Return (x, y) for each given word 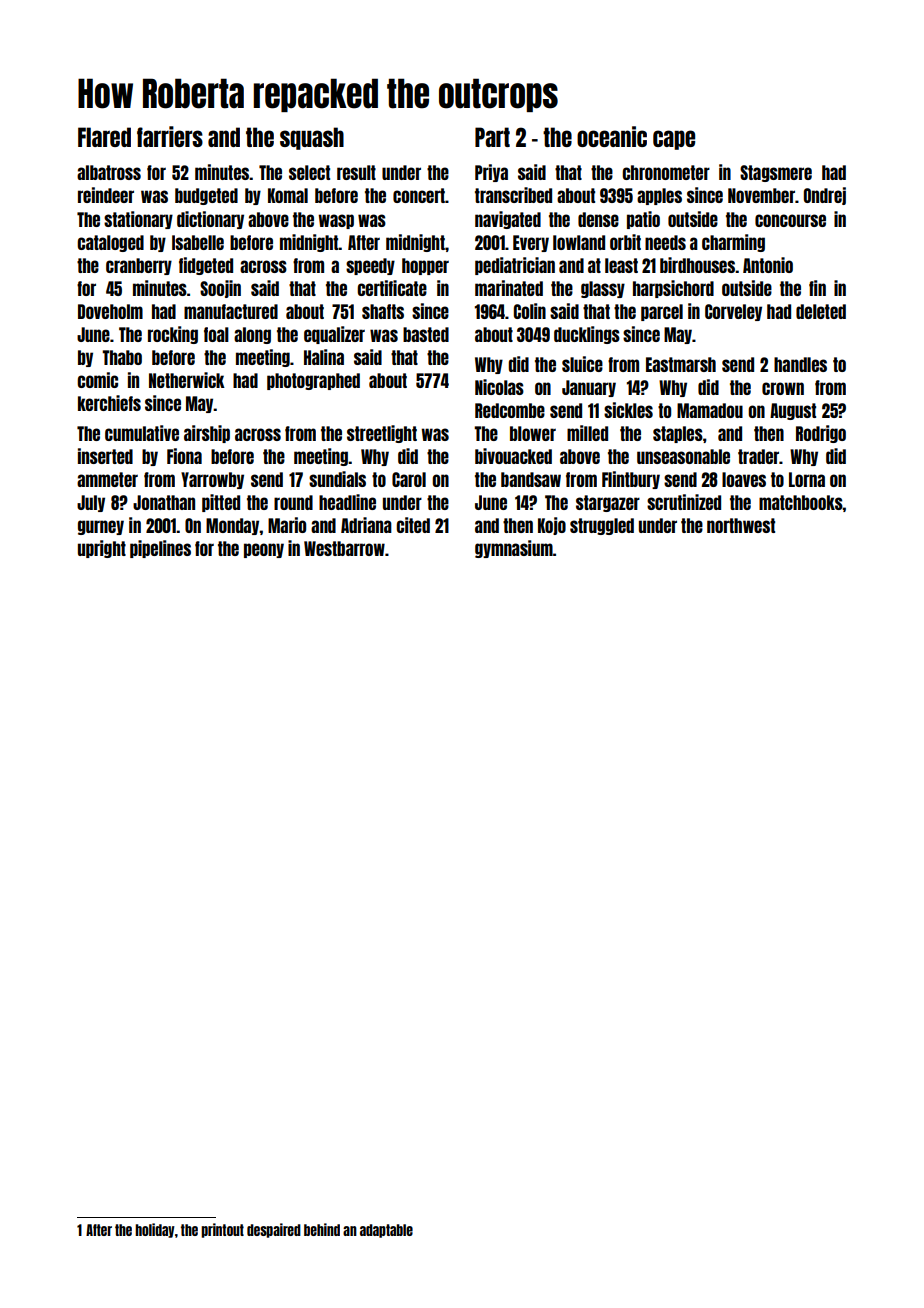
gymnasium (514, 549)
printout (222, 1230)
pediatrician (515, 266)
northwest (741, 525)
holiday (155, 1230)
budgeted (206, 196)
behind (322, 1229)
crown (783, 388)
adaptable (386, 1231)
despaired (274, 1230)
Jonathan (164, 502)
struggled (602, 526)
